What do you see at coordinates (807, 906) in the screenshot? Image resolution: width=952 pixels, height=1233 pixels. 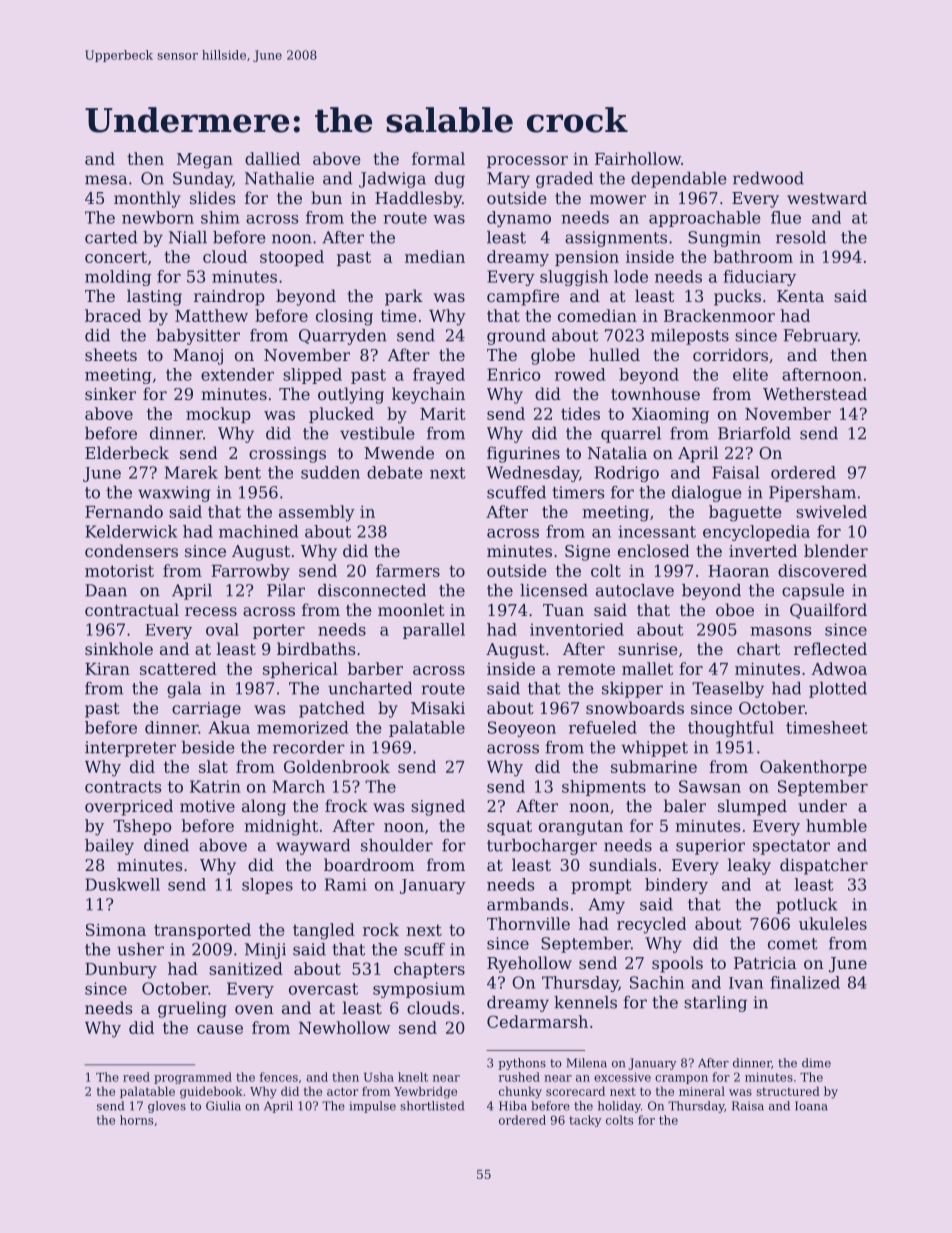 I see `potluck` at bounding box center [807, 906].
